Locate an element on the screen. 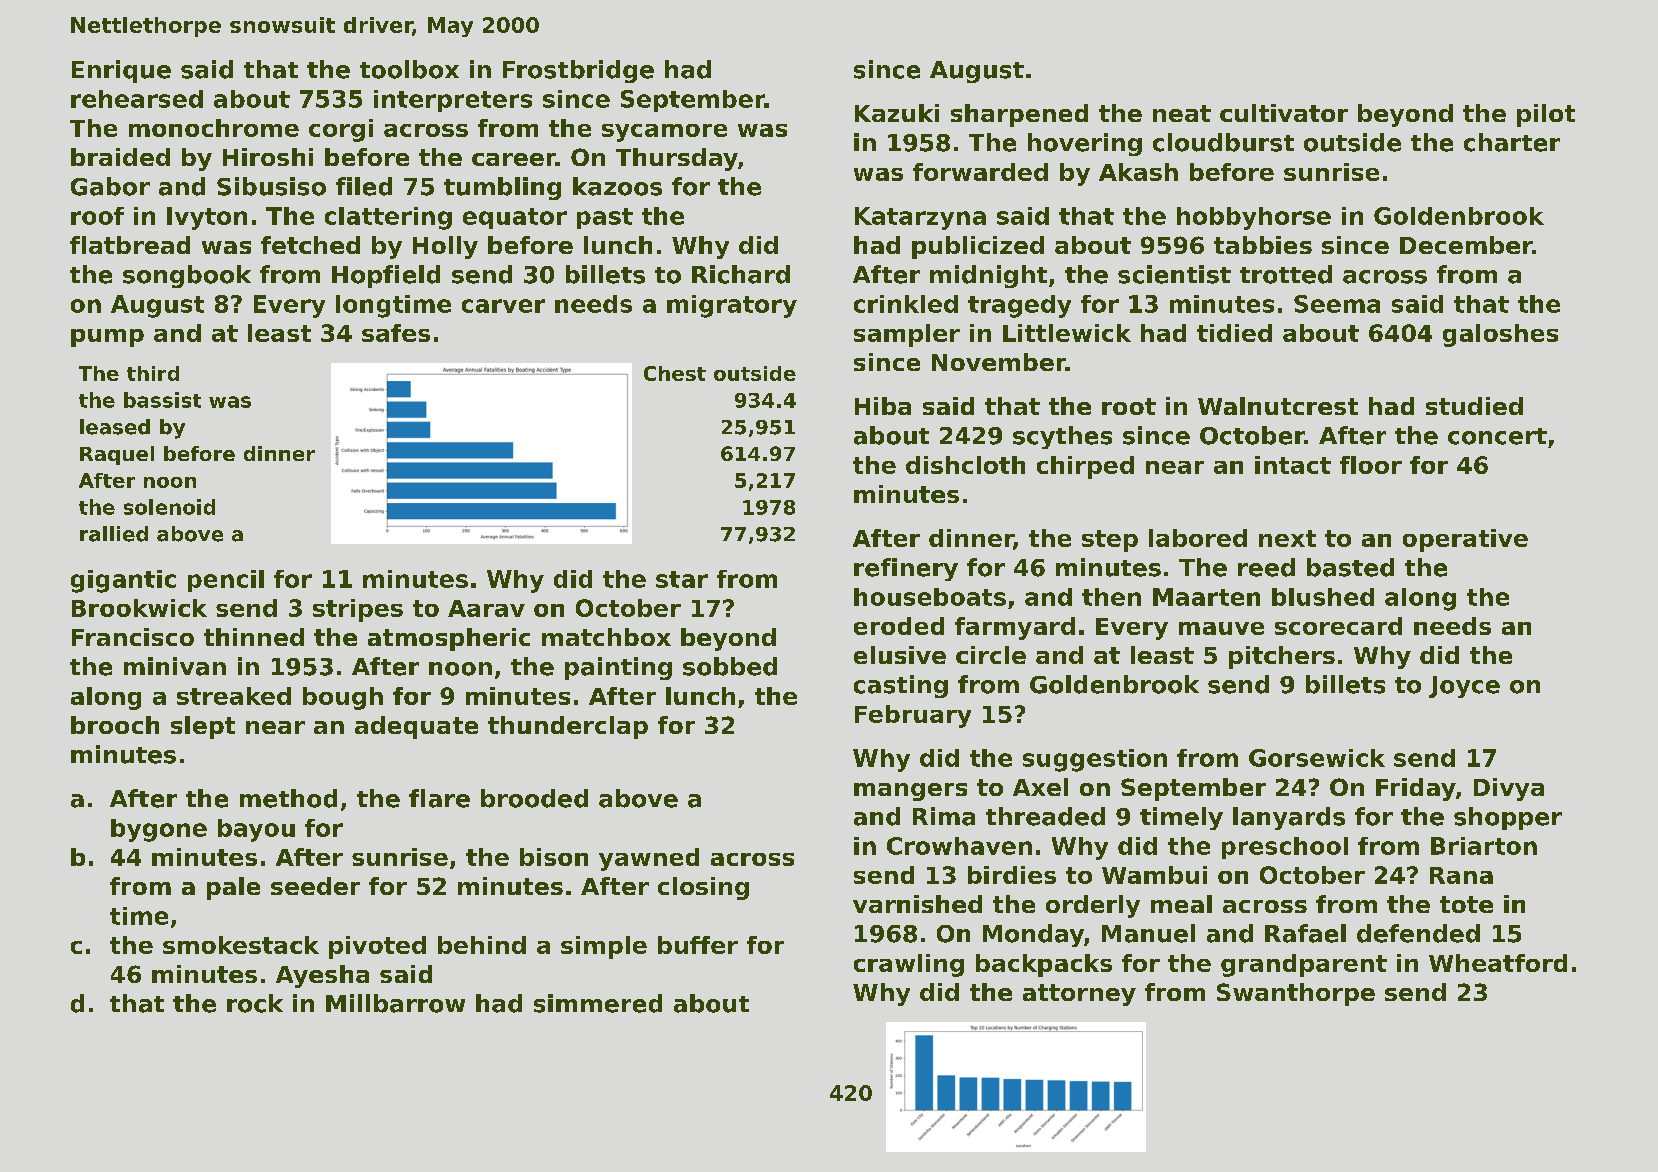  Rima is located at coordinates (944, 816).
